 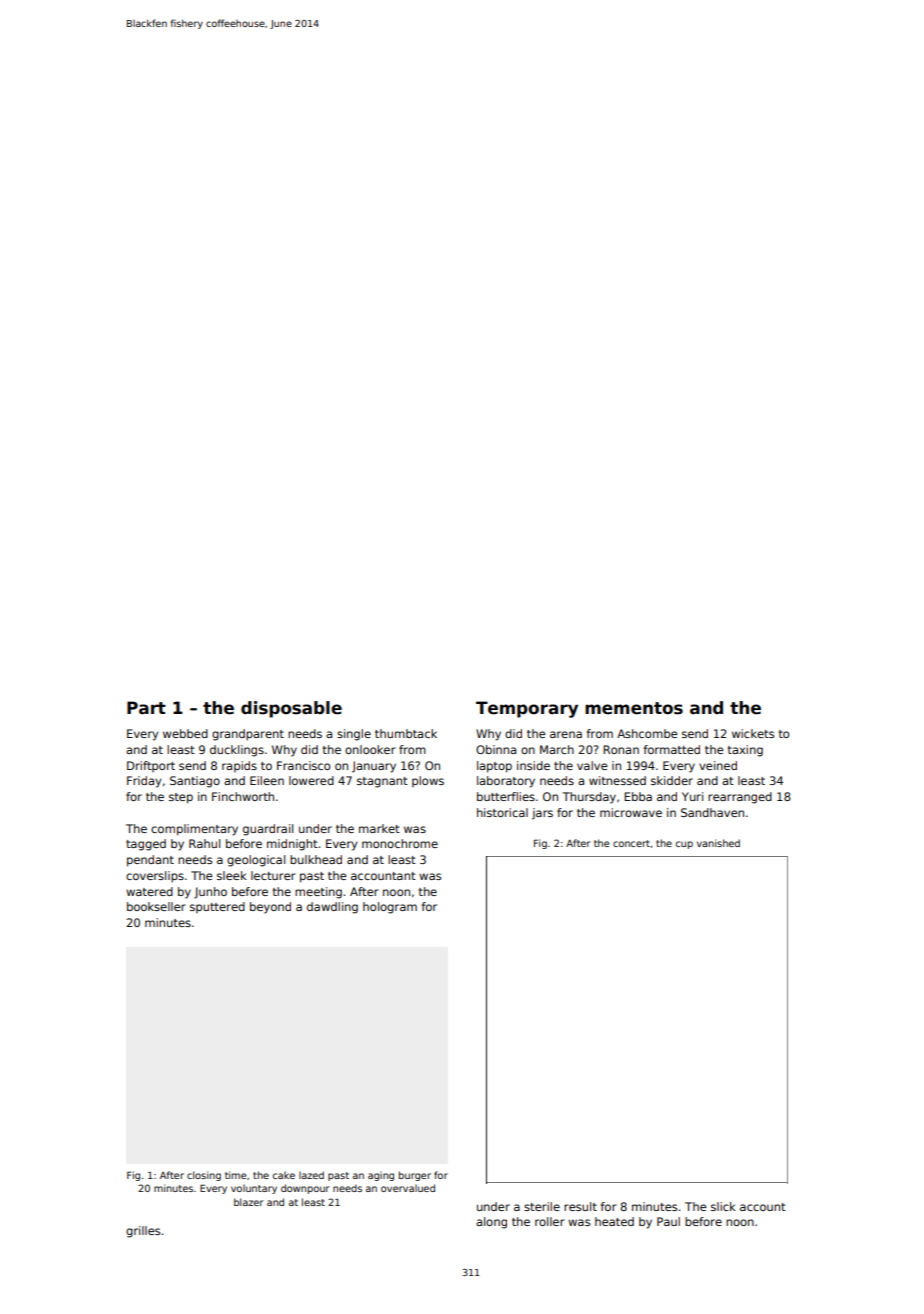 I want to click on along, so click(x=491, y=1223).
